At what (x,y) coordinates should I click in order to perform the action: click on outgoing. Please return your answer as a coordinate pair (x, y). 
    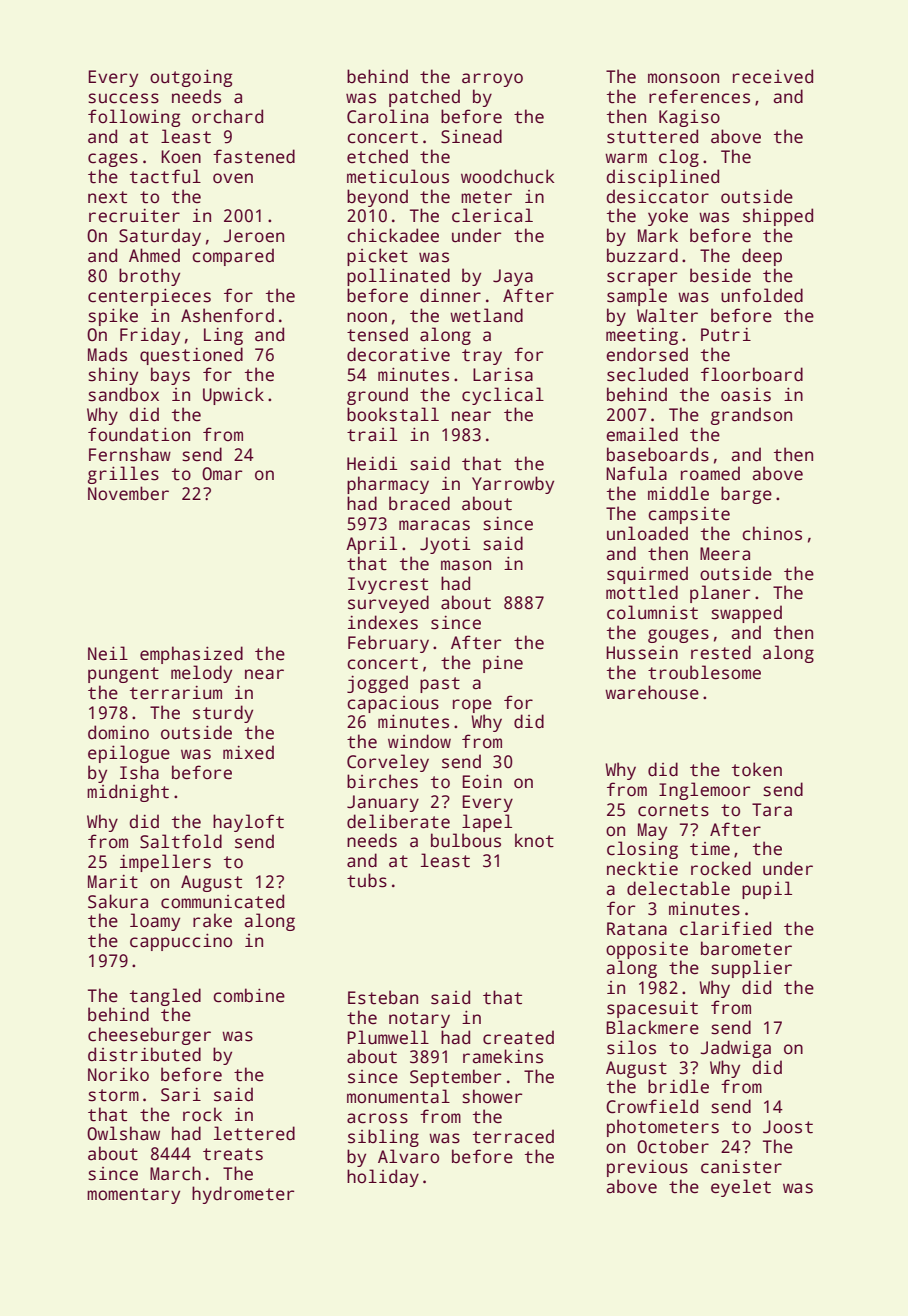
    Looking at the image, I should click on (191, 78).
